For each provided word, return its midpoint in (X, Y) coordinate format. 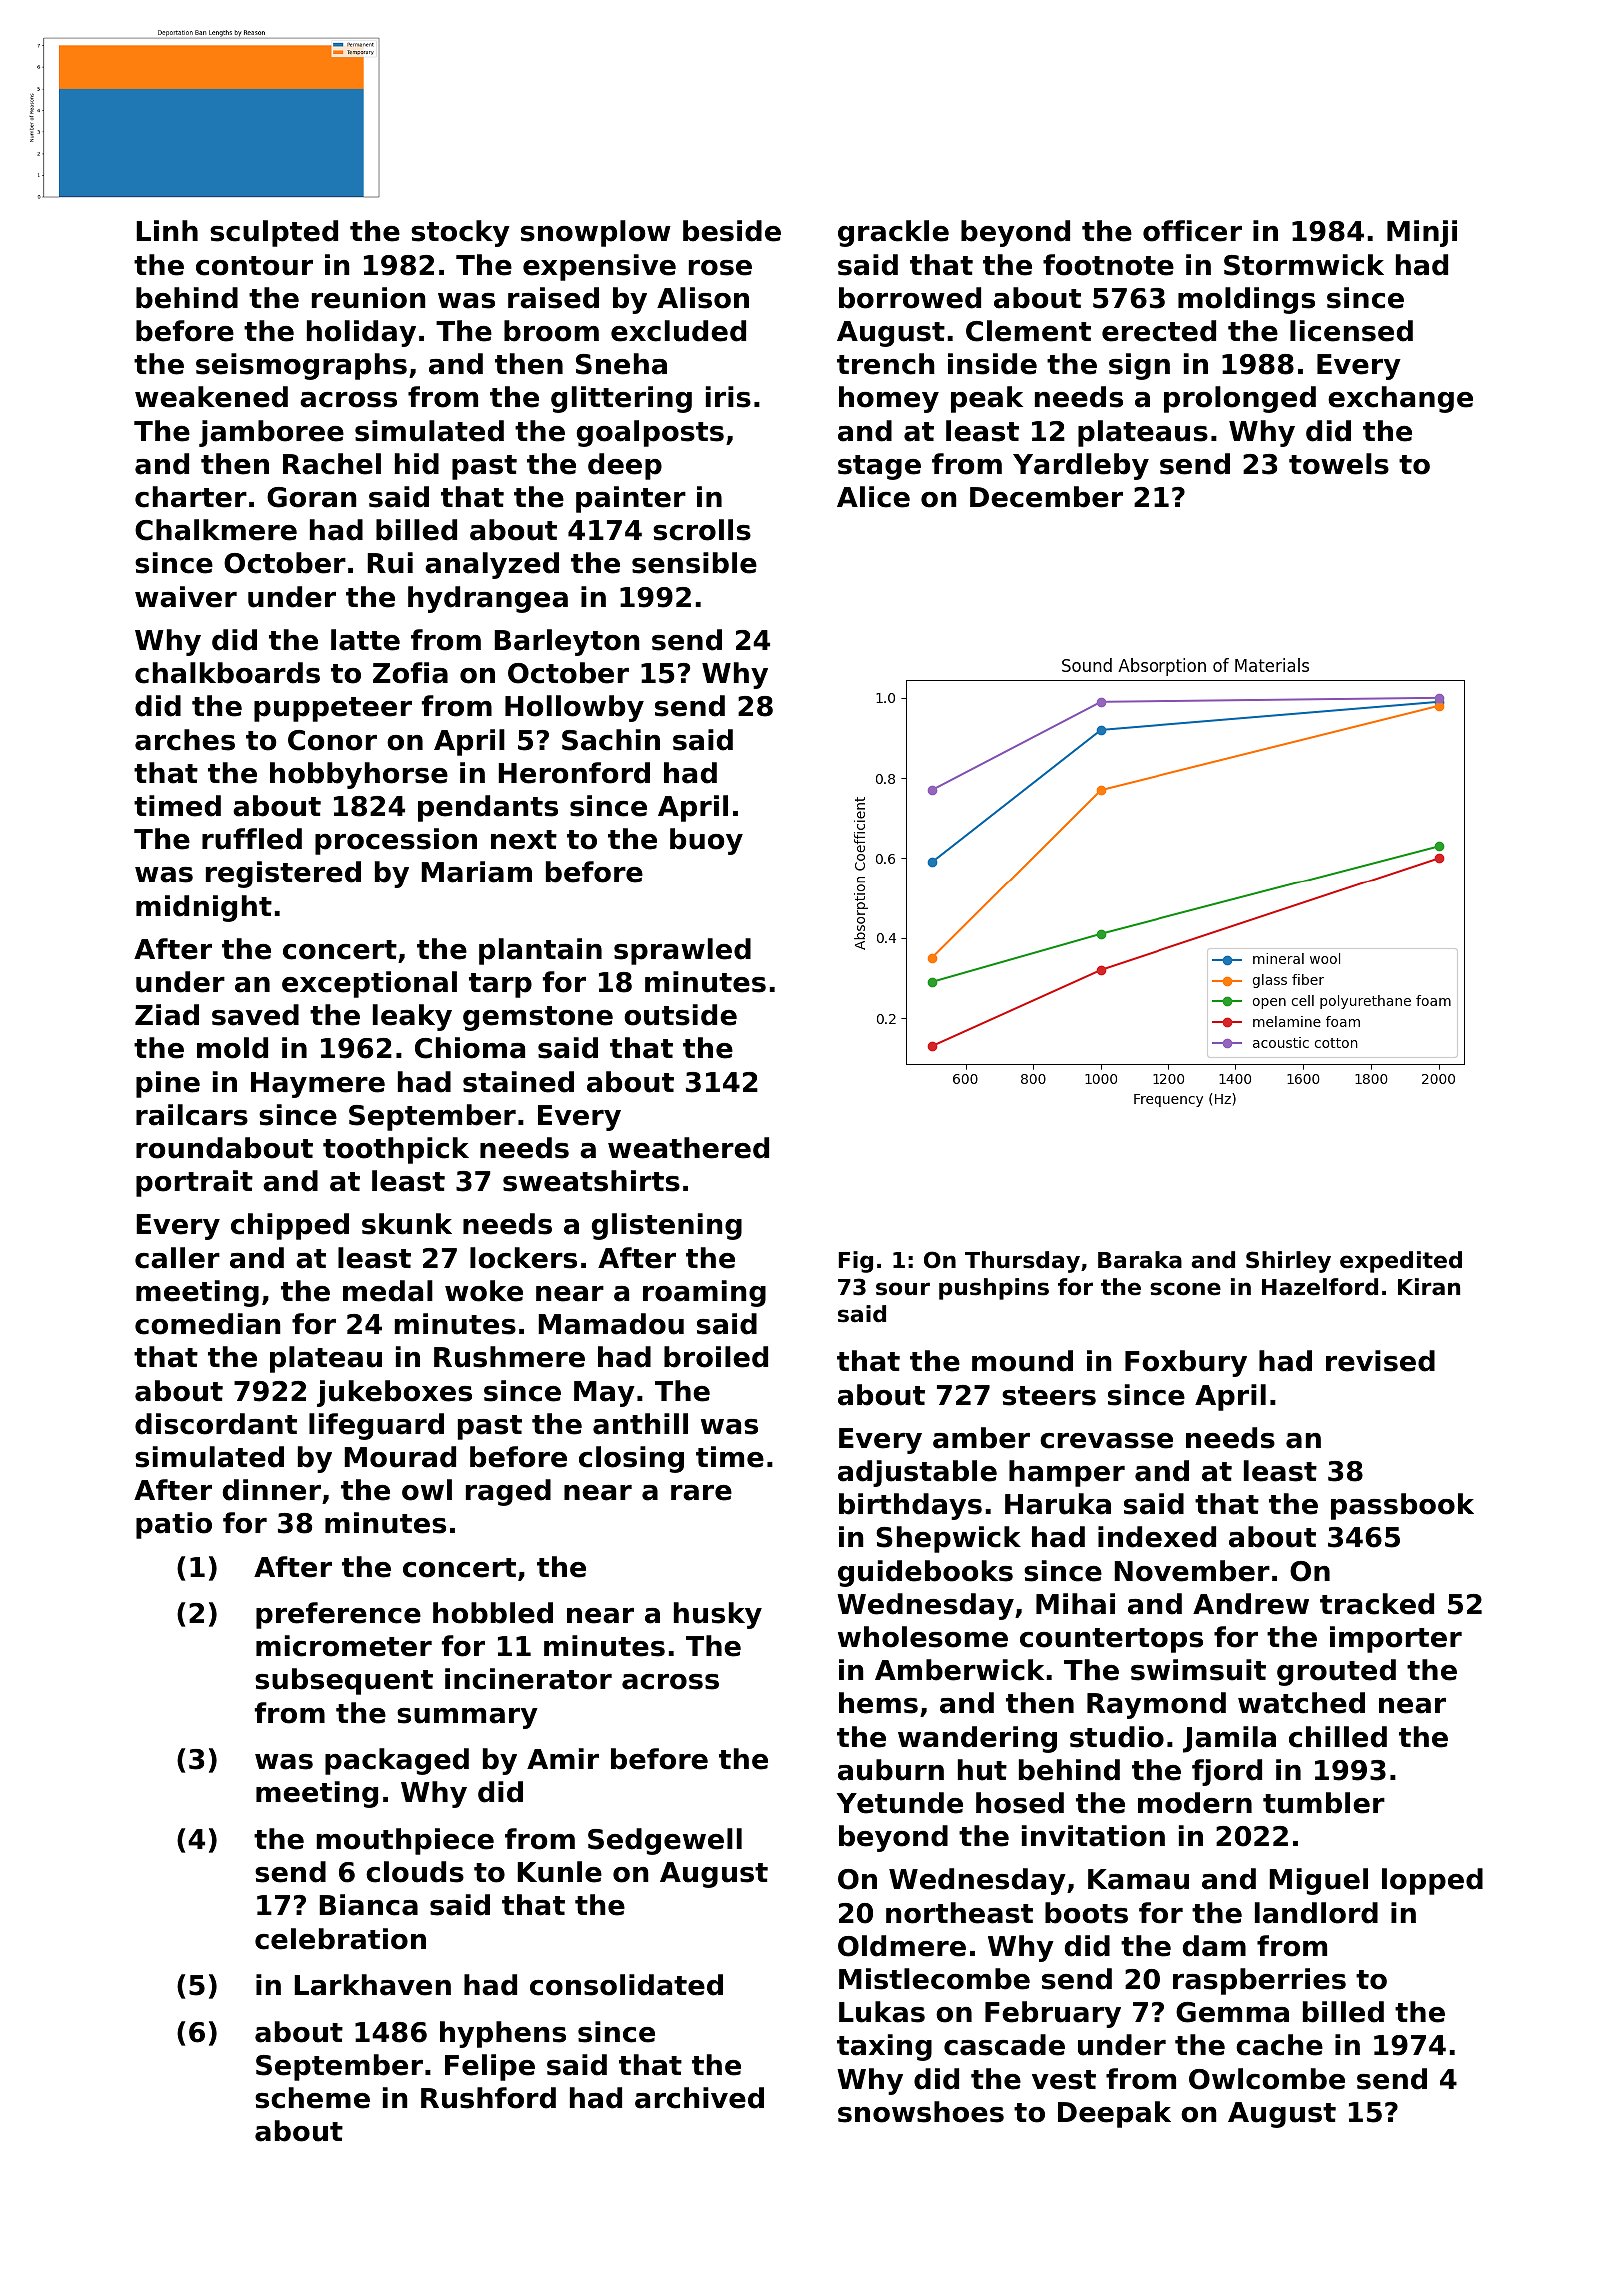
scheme (312, 2098)
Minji (1422, 233)
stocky (460, 233)
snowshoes (921, 2112)
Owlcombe (1267, 2079)
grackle (893, 233)
